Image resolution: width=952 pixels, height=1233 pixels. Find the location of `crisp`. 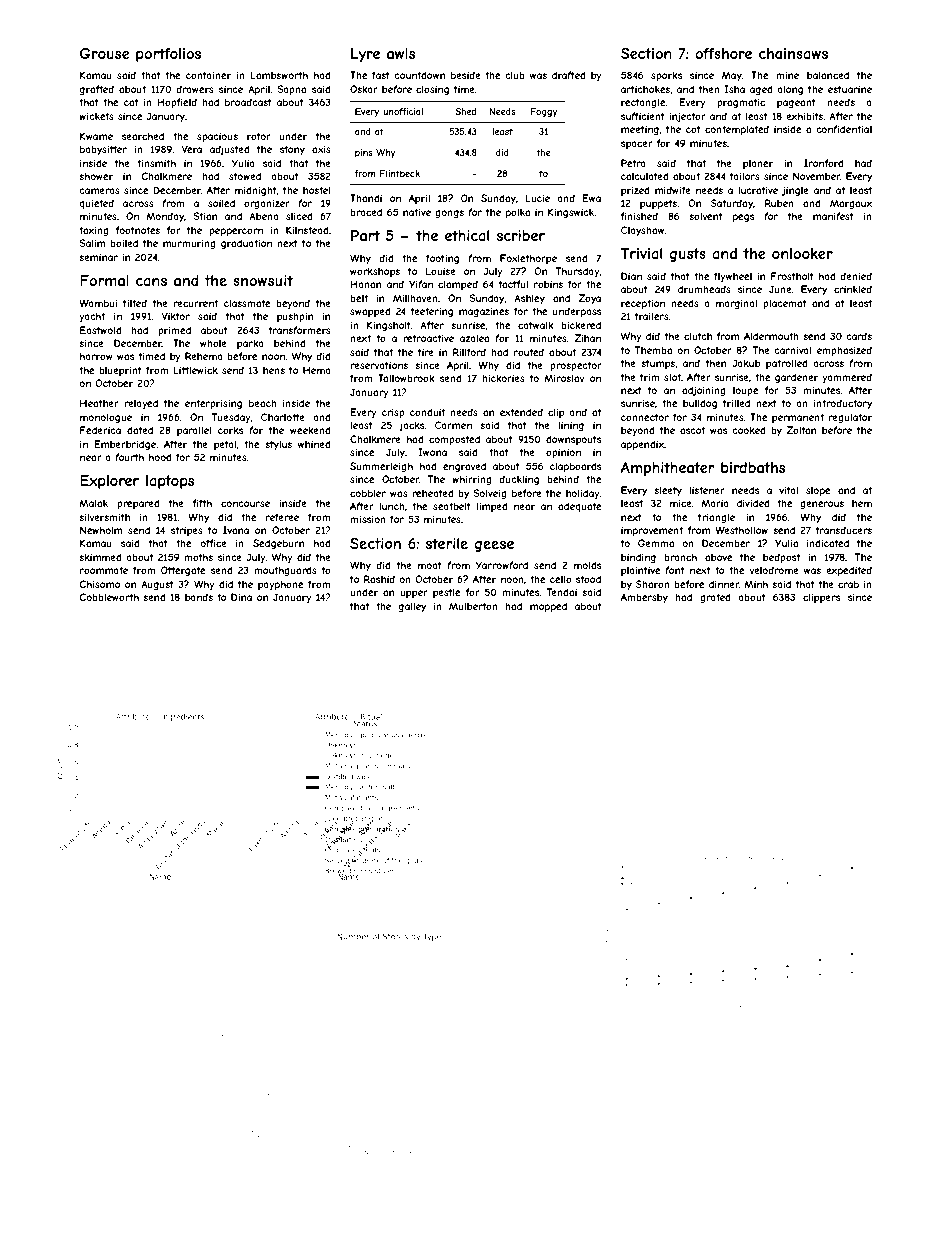

crisp is located at coordinates (393, 413).
